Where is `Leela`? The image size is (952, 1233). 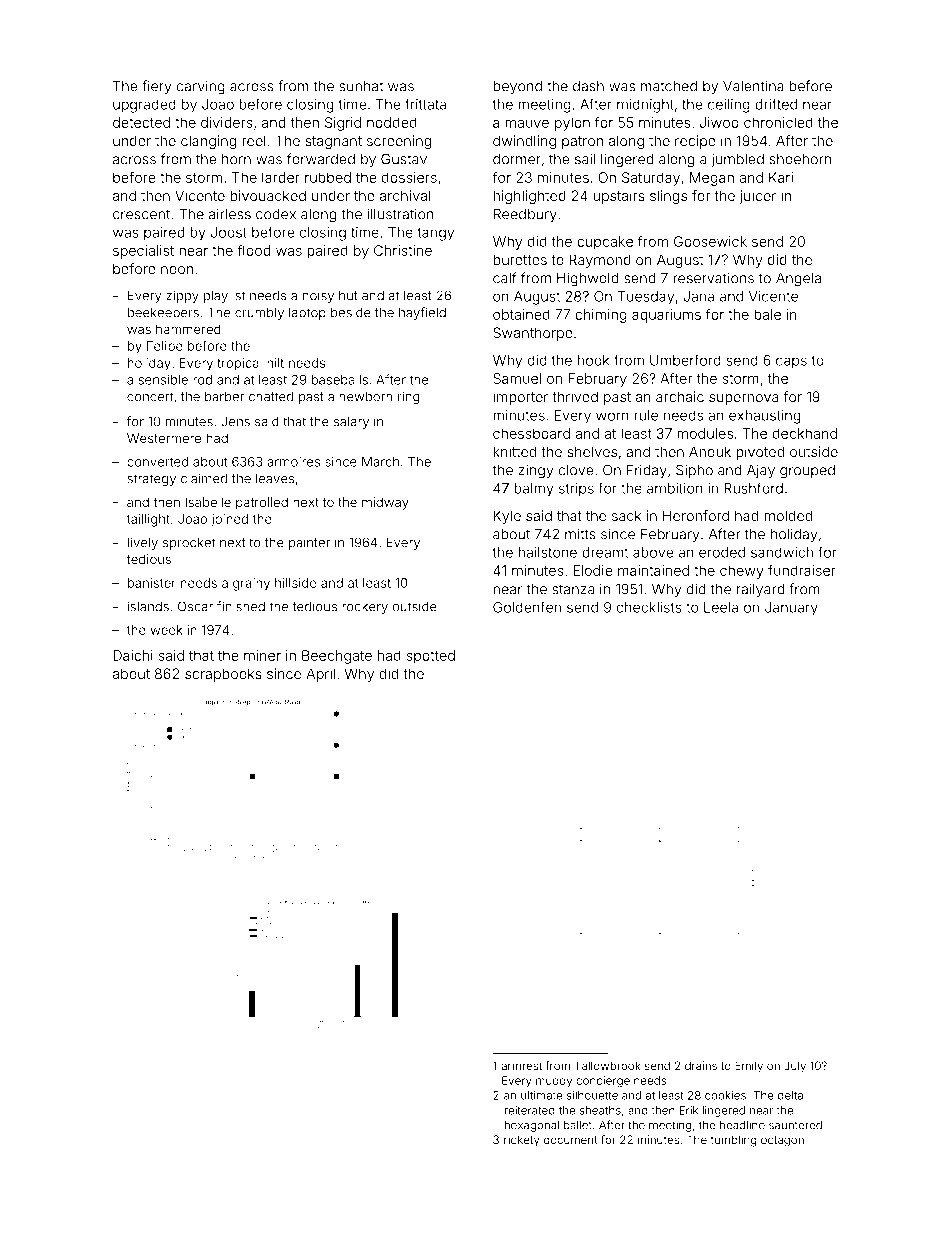
Leela is located at coordinates (721, 607).
